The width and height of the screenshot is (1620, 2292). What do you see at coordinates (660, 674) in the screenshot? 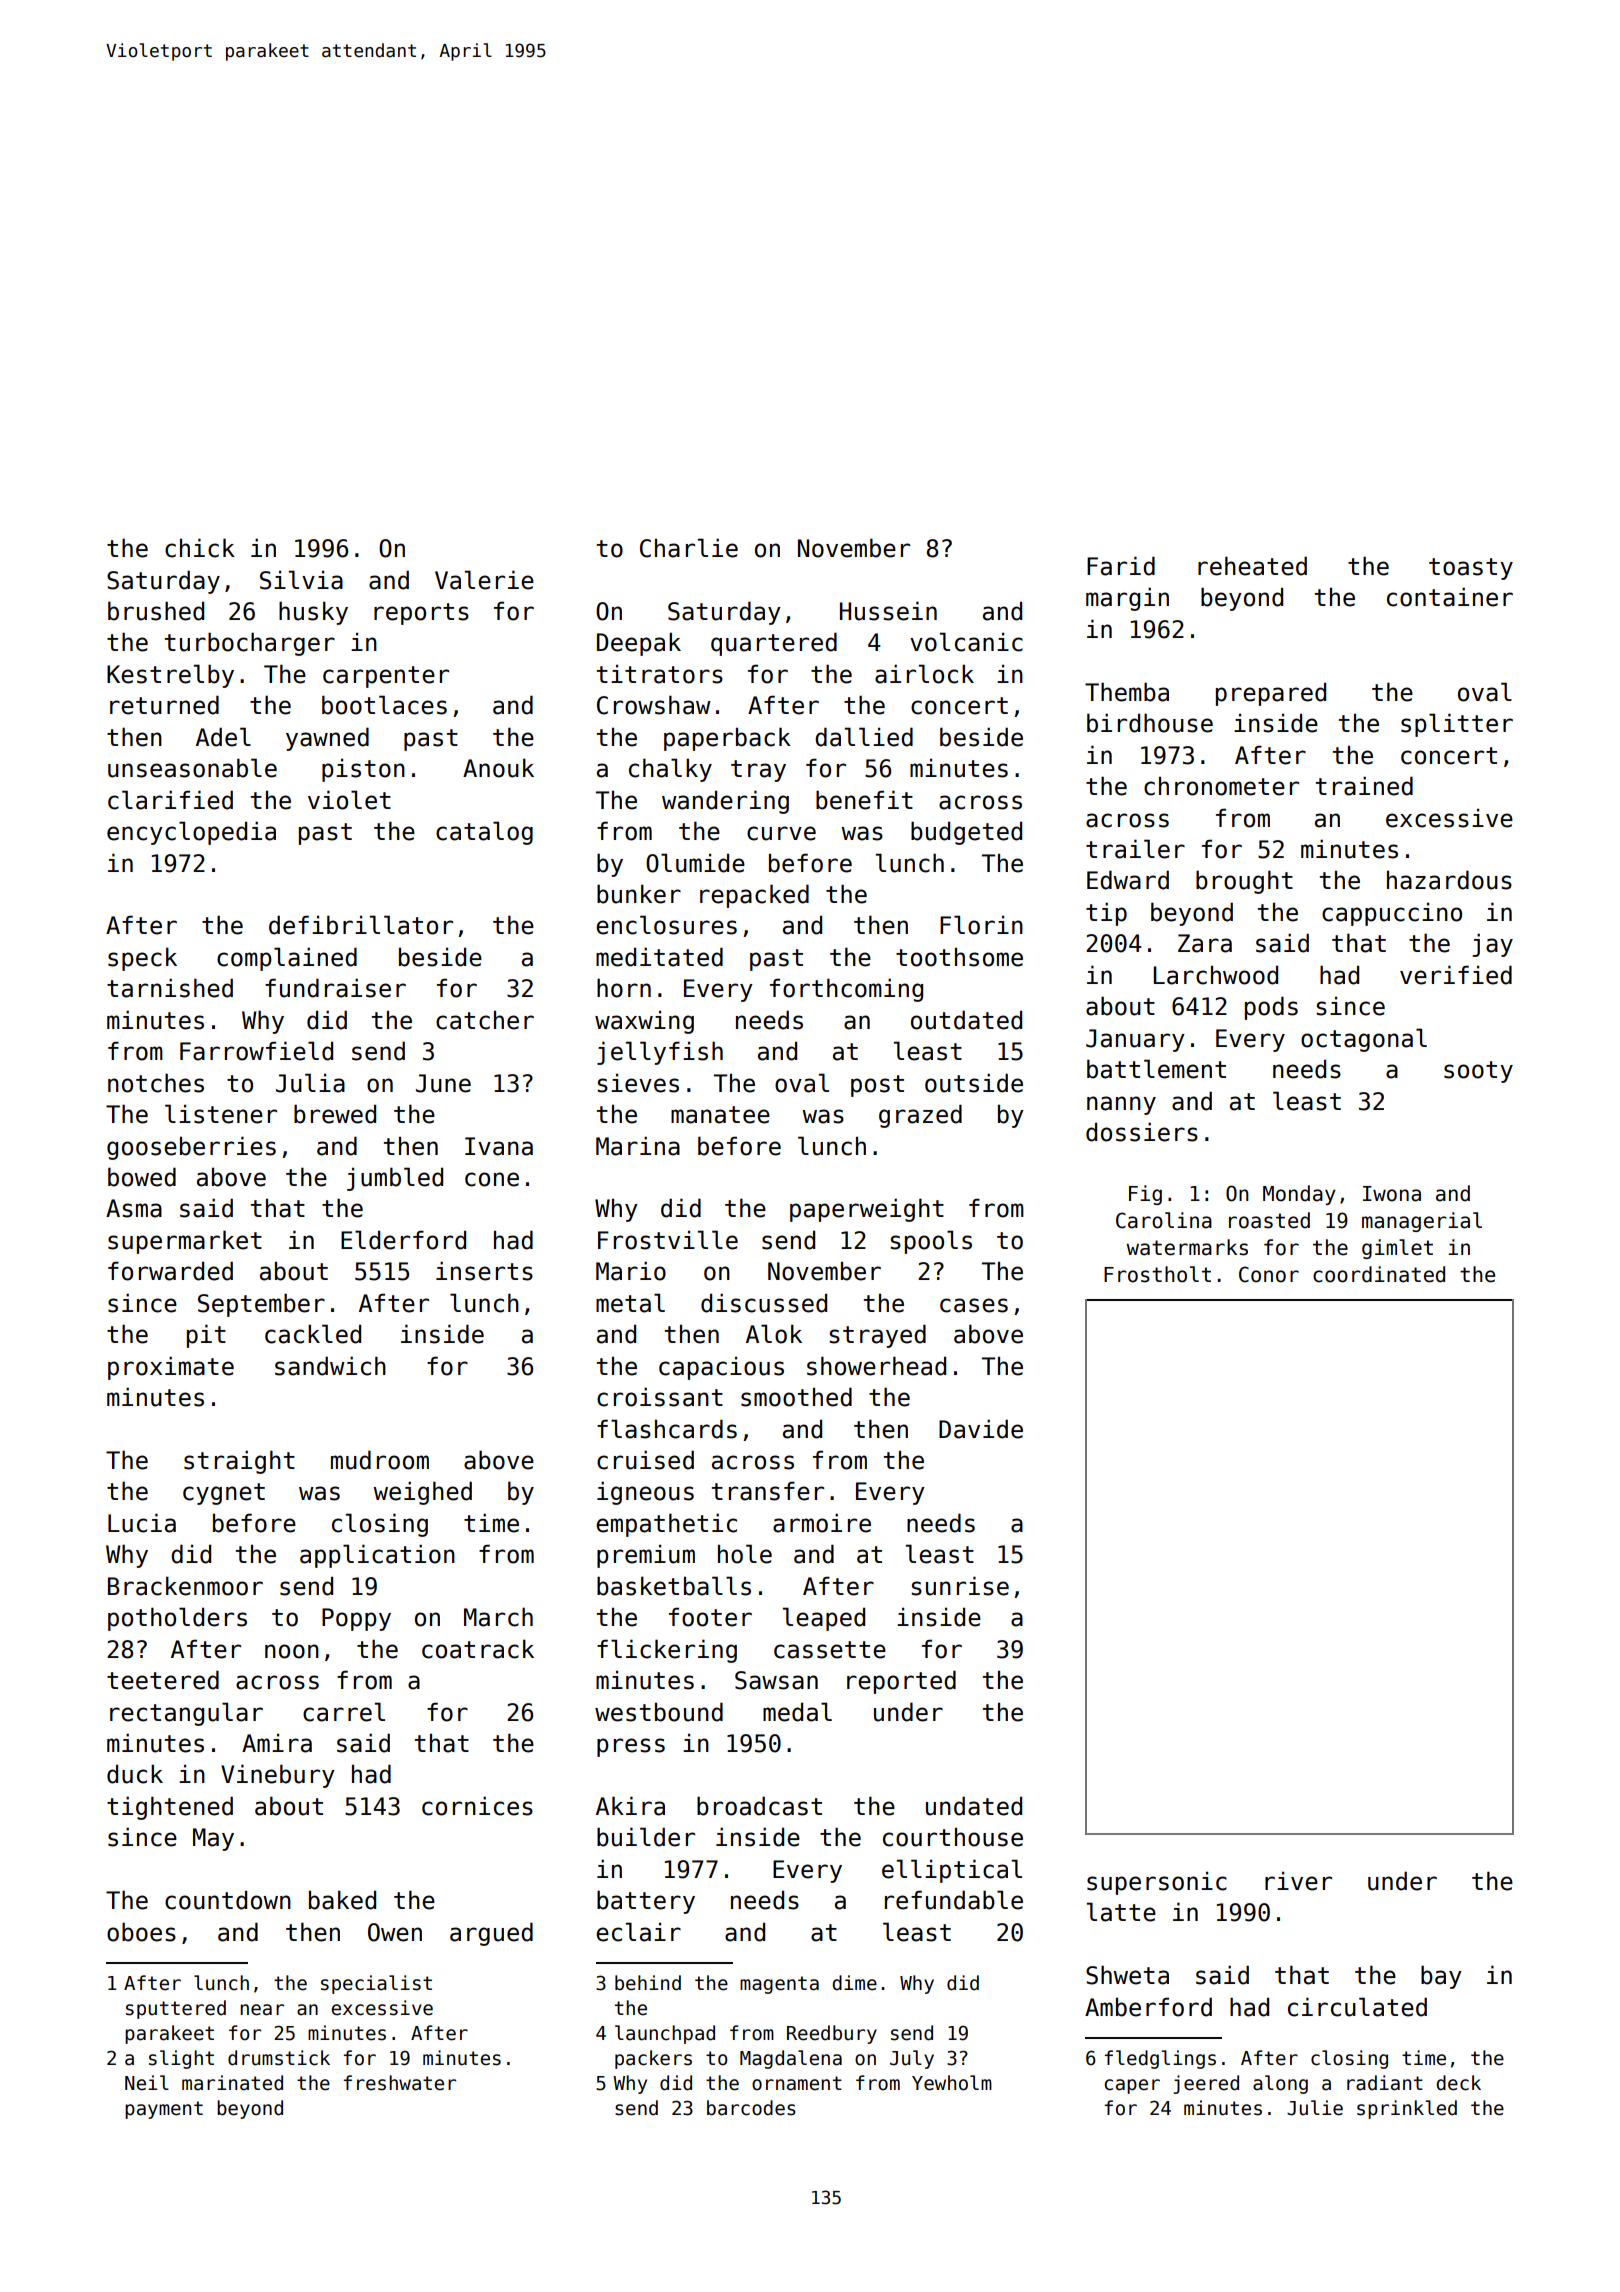
I see `titrators` at bounding box center [660, 674].
